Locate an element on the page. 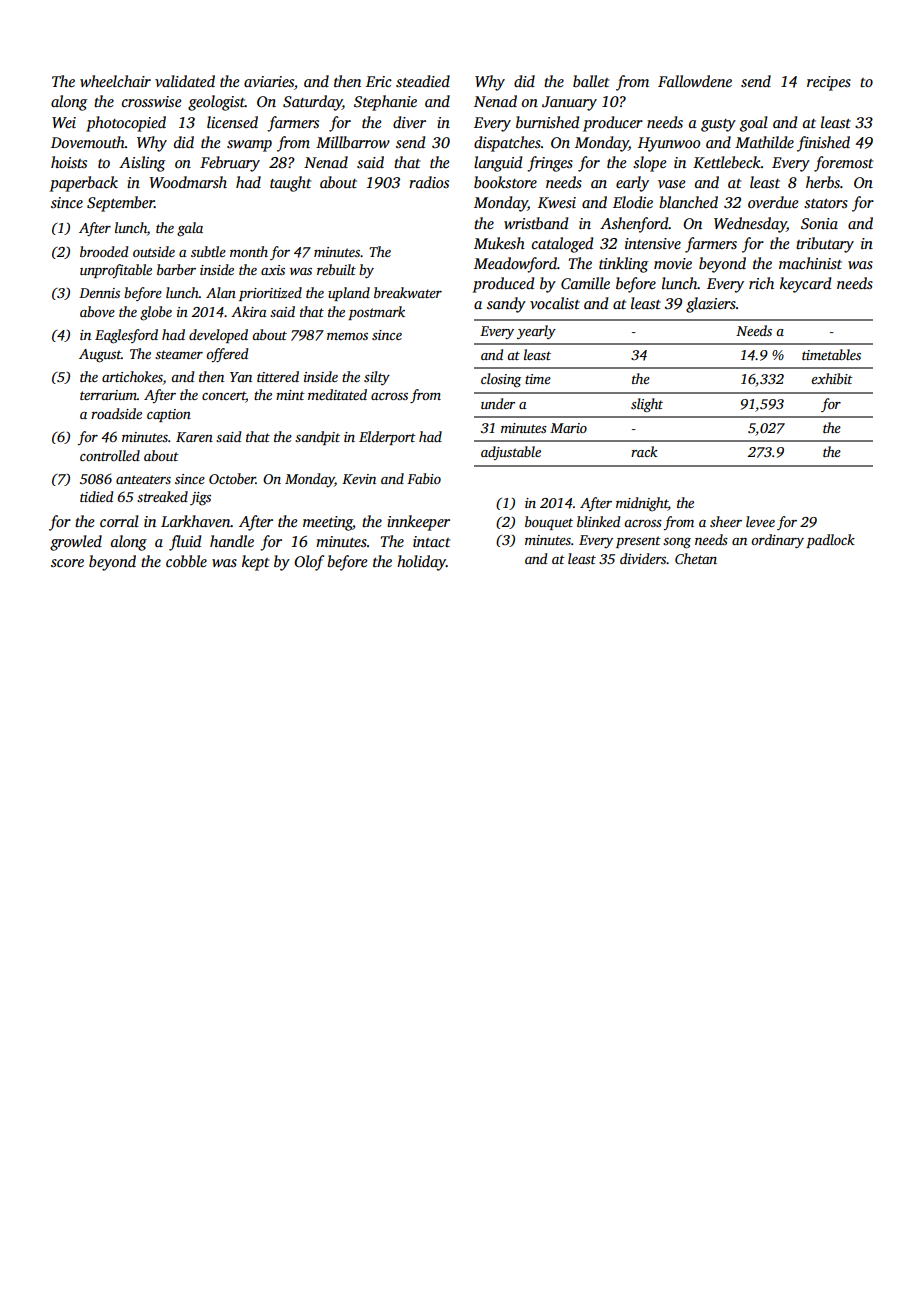 This page has width=924, height=1314. Fallowdene is located at coordinates (695, 81).
